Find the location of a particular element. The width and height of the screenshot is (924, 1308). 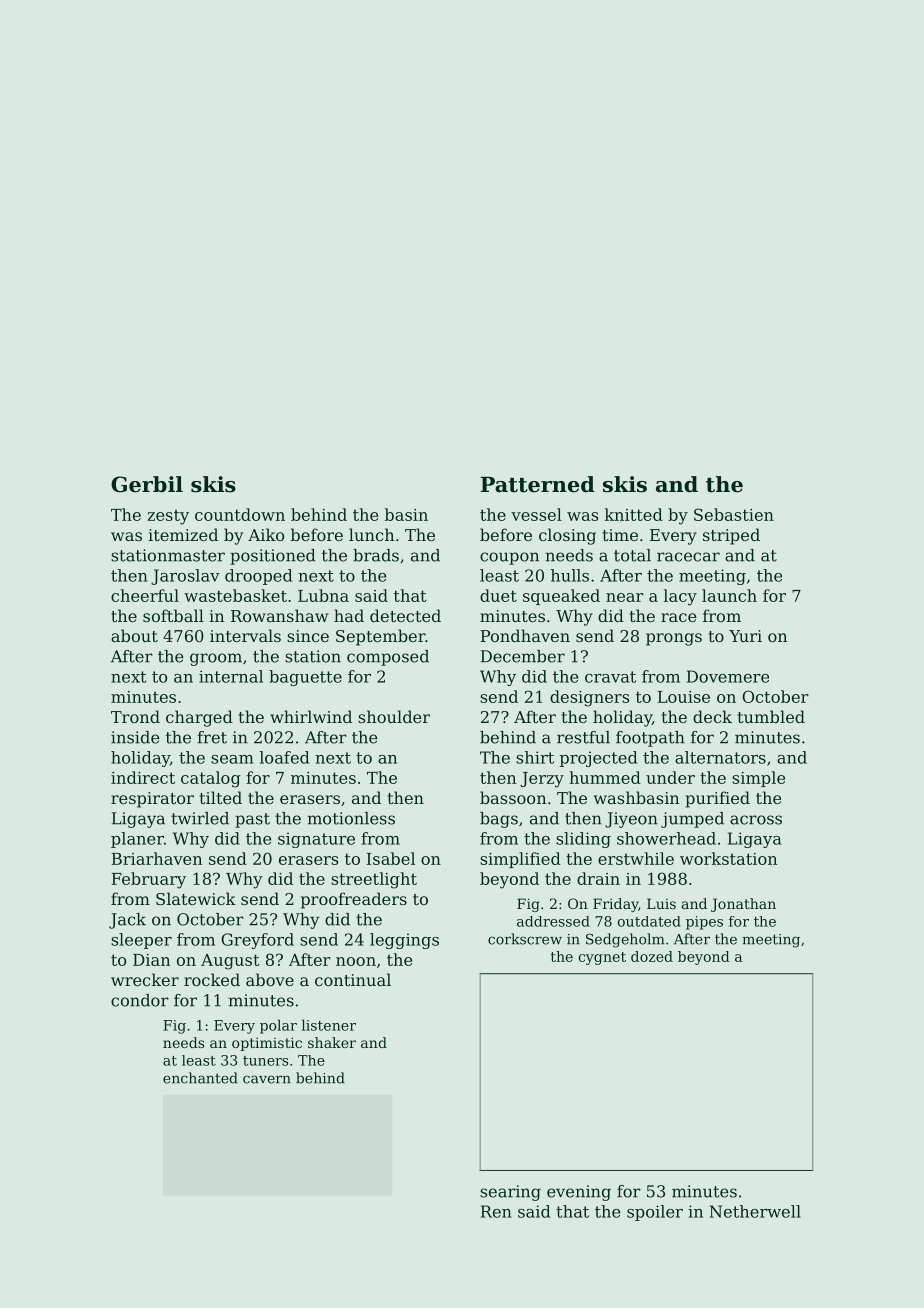

Ren is located at coordinates (496, 1211).
